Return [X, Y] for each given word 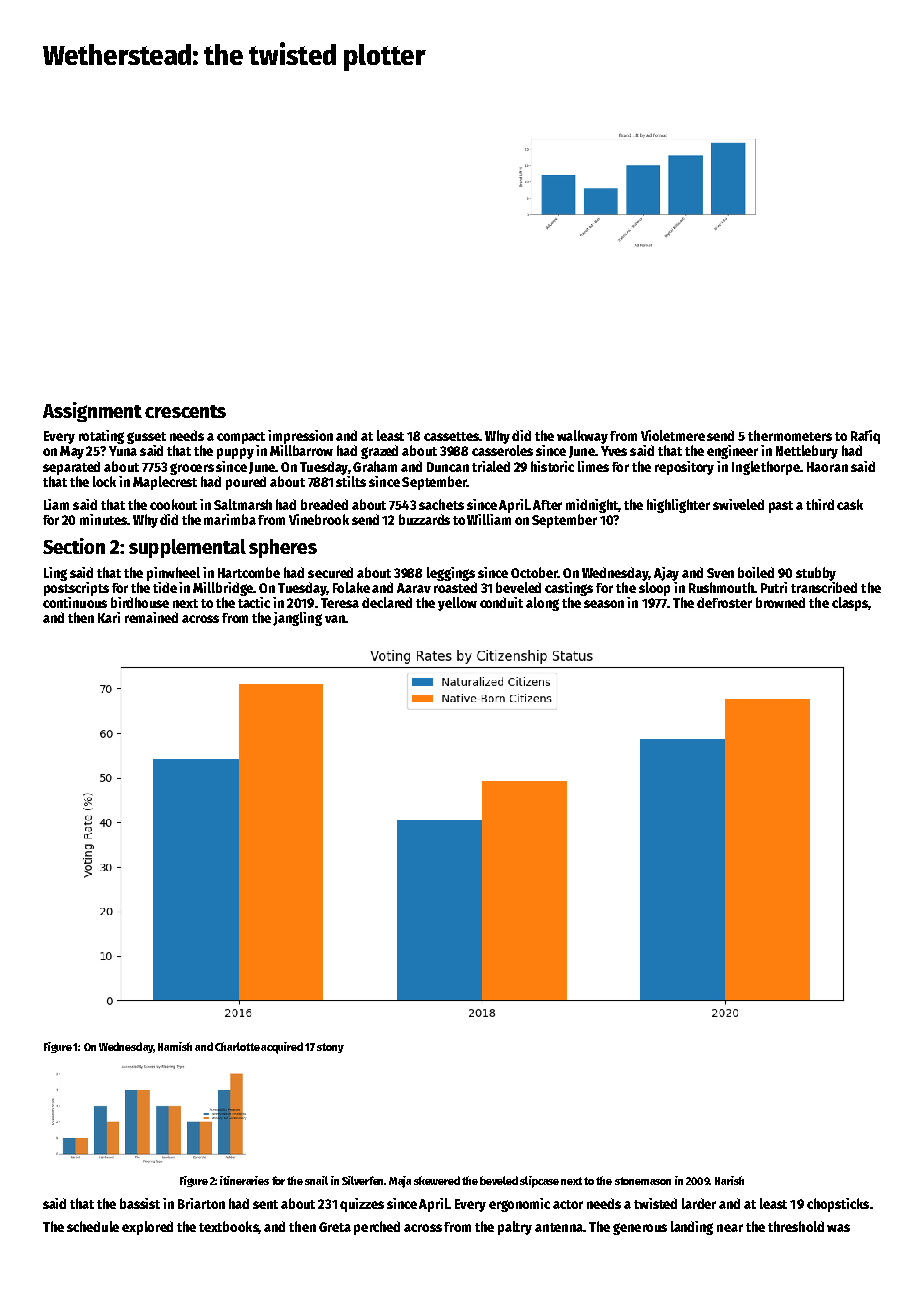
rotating [101, 437]
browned [780, 602]
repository [684, 468]
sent [265, 1204]
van [335, 619]
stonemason [643, 1181]
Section [74, 546]
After [547, 505]
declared [387, 602]
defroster [724, 602]
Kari [109, 617]
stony [330, 1048]
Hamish [175, 1046]
